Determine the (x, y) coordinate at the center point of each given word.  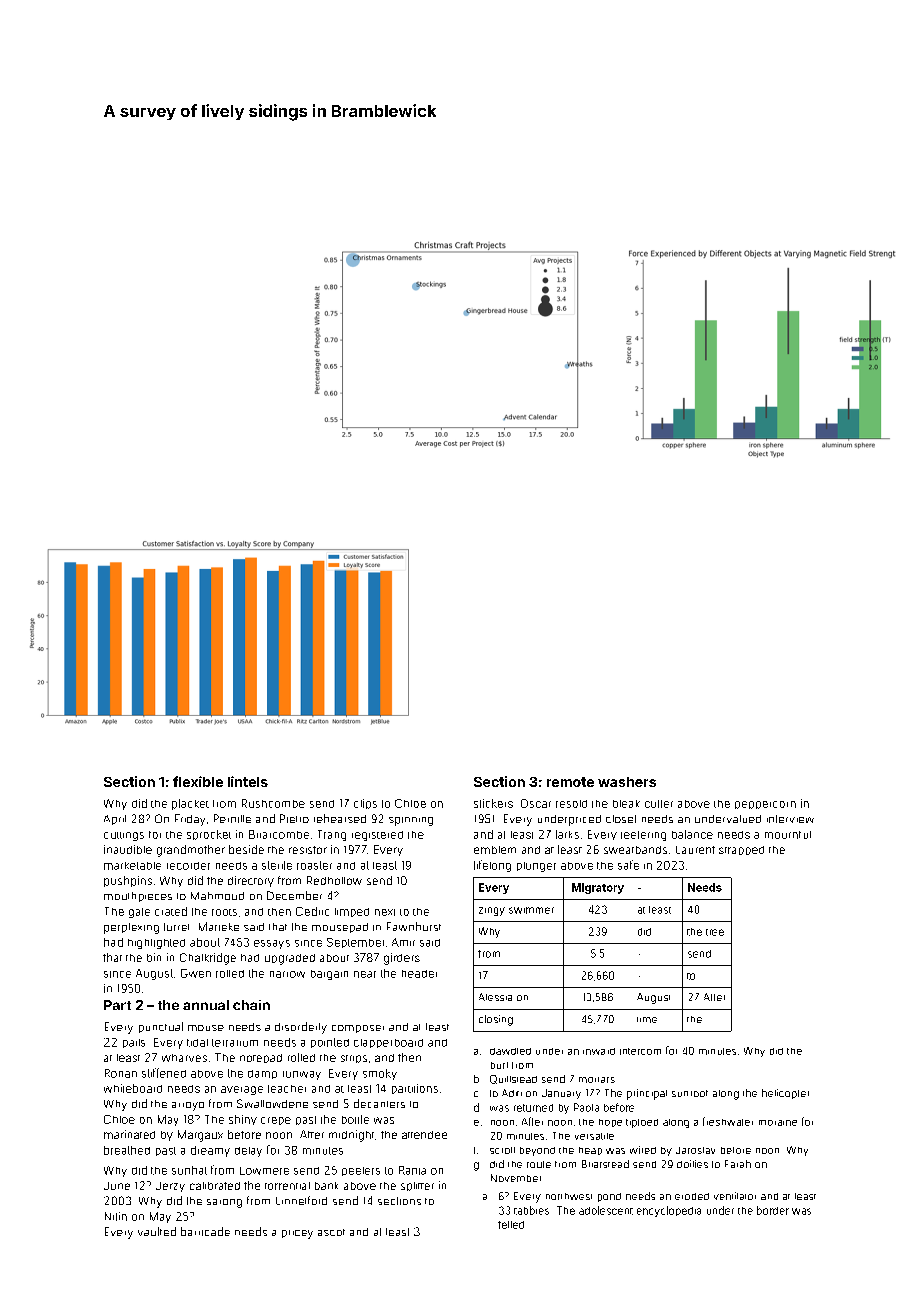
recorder (188, 866)
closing (496, 1020)
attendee (424, 1135)
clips (365, 804)
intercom (640, 1051)
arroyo (188, 1106)
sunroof (690, 1093)
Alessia (495, 997)
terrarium (235, 1043)
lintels (248, 781)
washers (627, 782)
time (647, 1020)
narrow (287, 974)
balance (692, 834)
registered (377, 836)
